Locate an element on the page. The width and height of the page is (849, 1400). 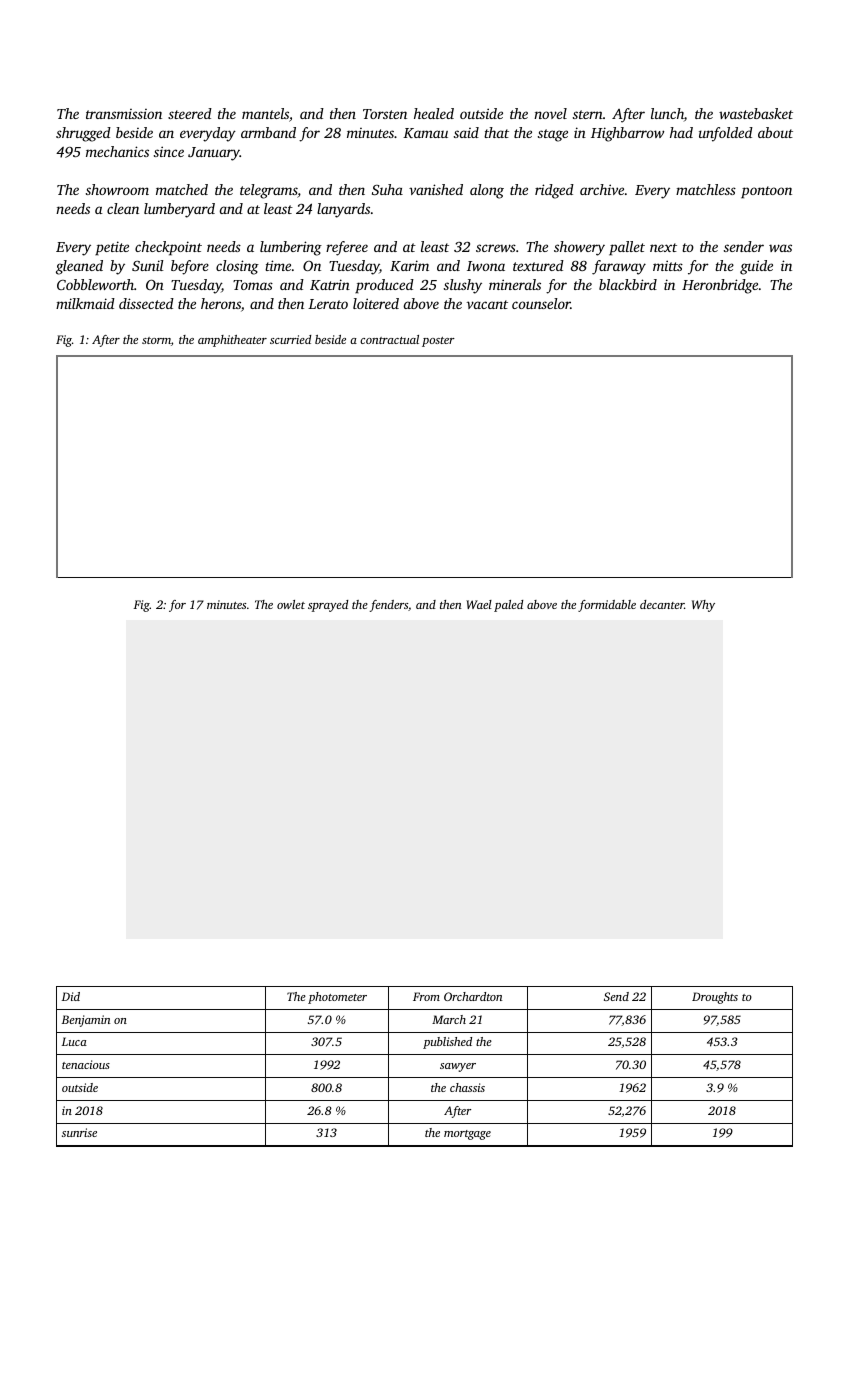
scurried is located at coordinates (290, 339).
